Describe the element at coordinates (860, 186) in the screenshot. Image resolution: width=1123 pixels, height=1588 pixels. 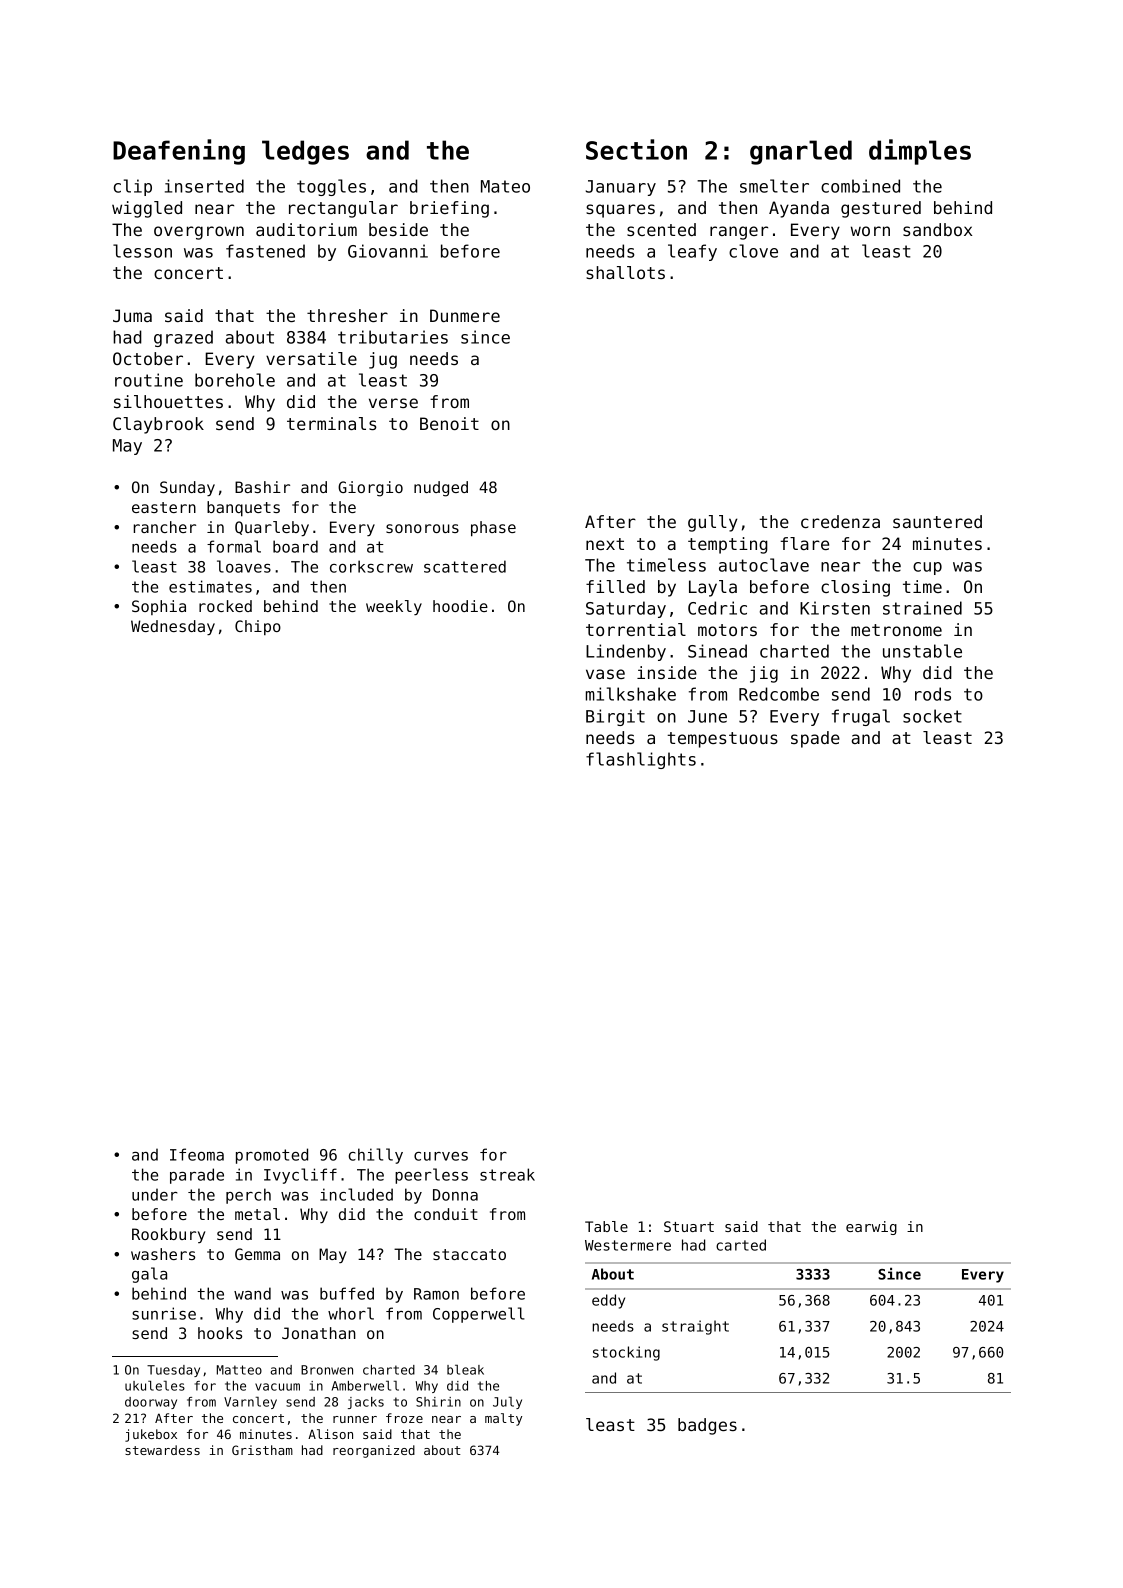
I see `combined` at that location.
